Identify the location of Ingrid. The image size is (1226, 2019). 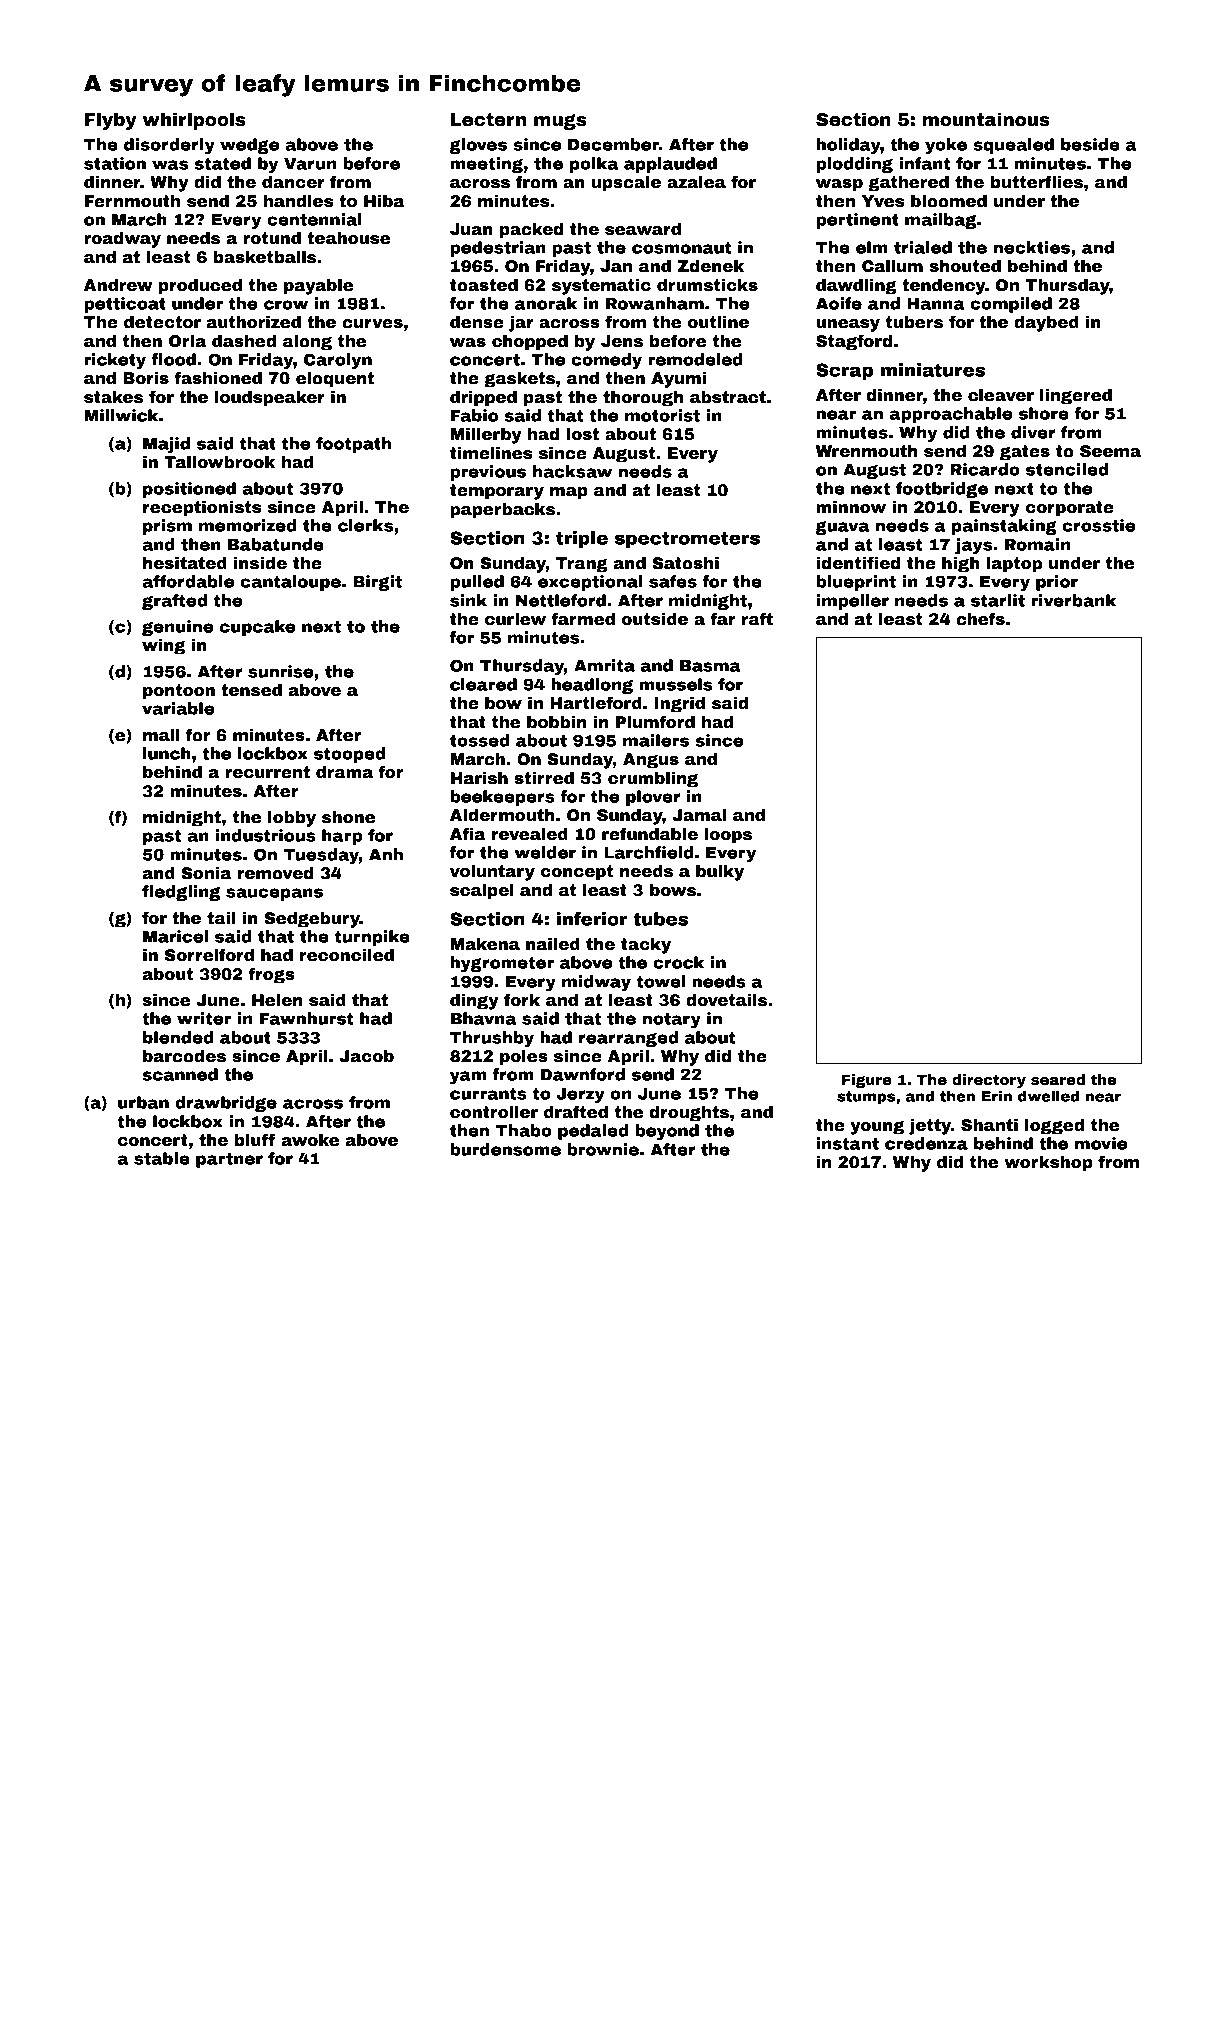
(679, 705).
